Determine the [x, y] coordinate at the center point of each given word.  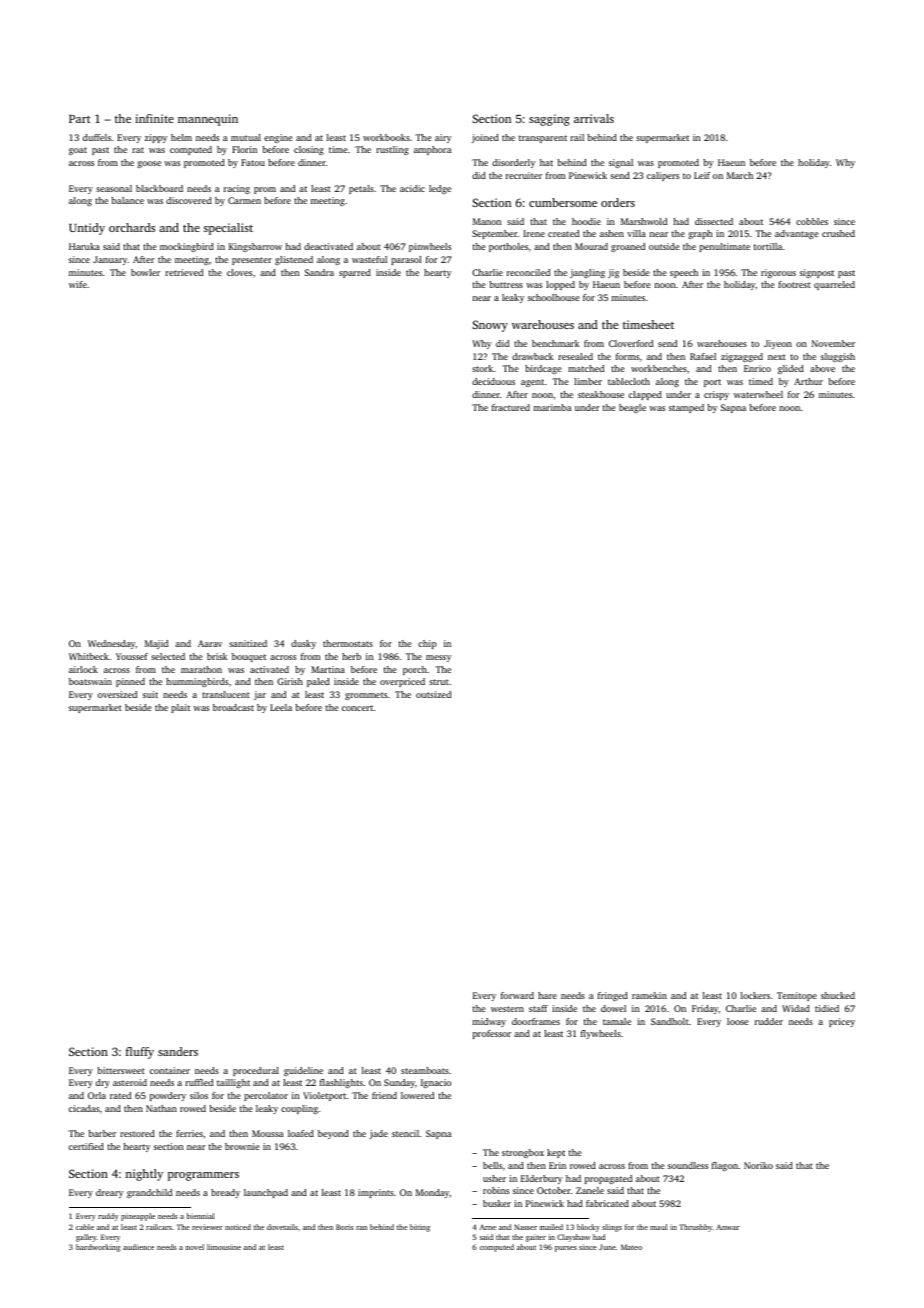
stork [482, 368]
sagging [549, 120]
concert [357, 708]
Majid [156, 644]
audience [138, 1247]
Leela [281, 707]
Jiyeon [778, 344]
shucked [838, 995]
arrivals [594, 118]
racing [237, 189]
